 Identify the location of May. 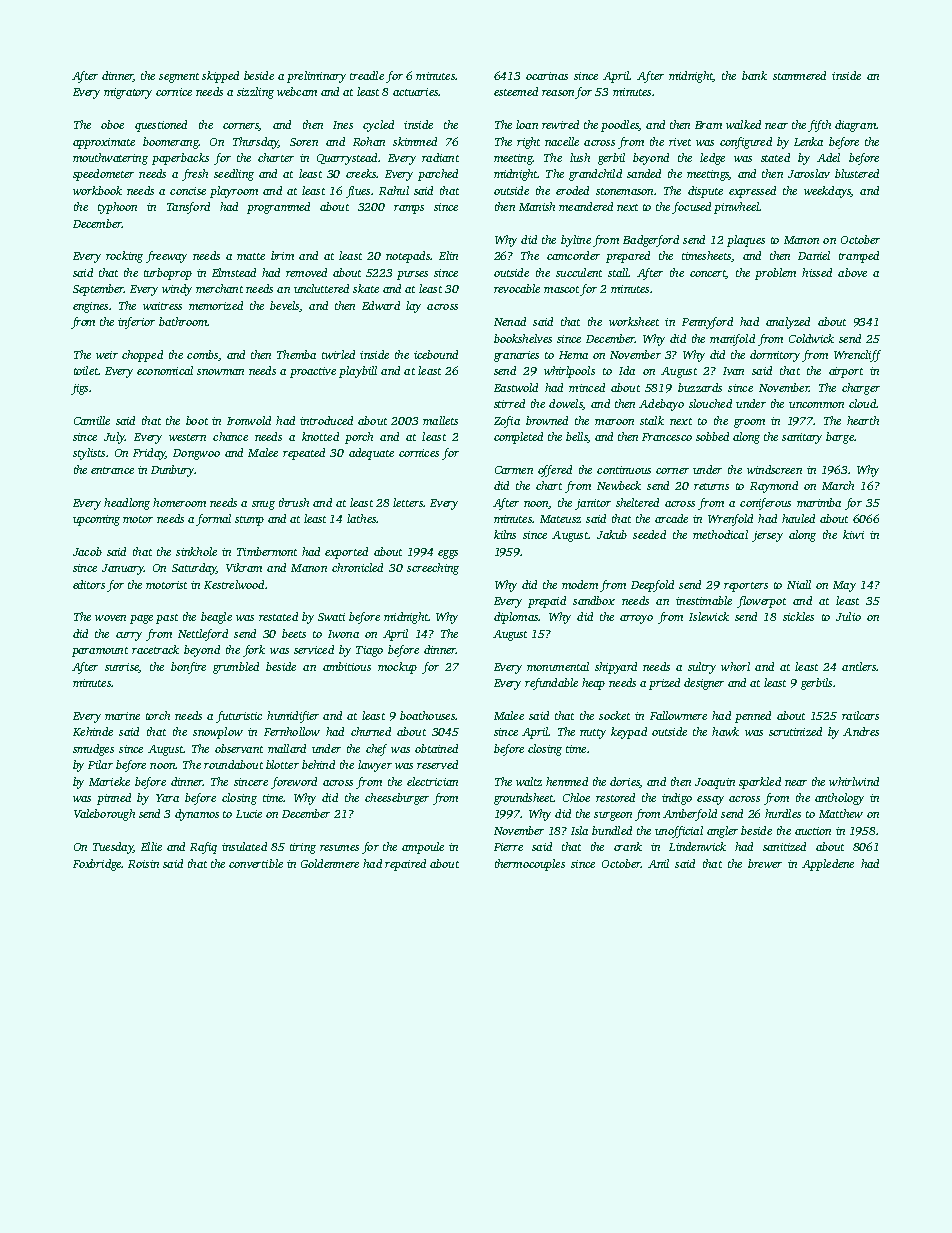
(844, 586).
